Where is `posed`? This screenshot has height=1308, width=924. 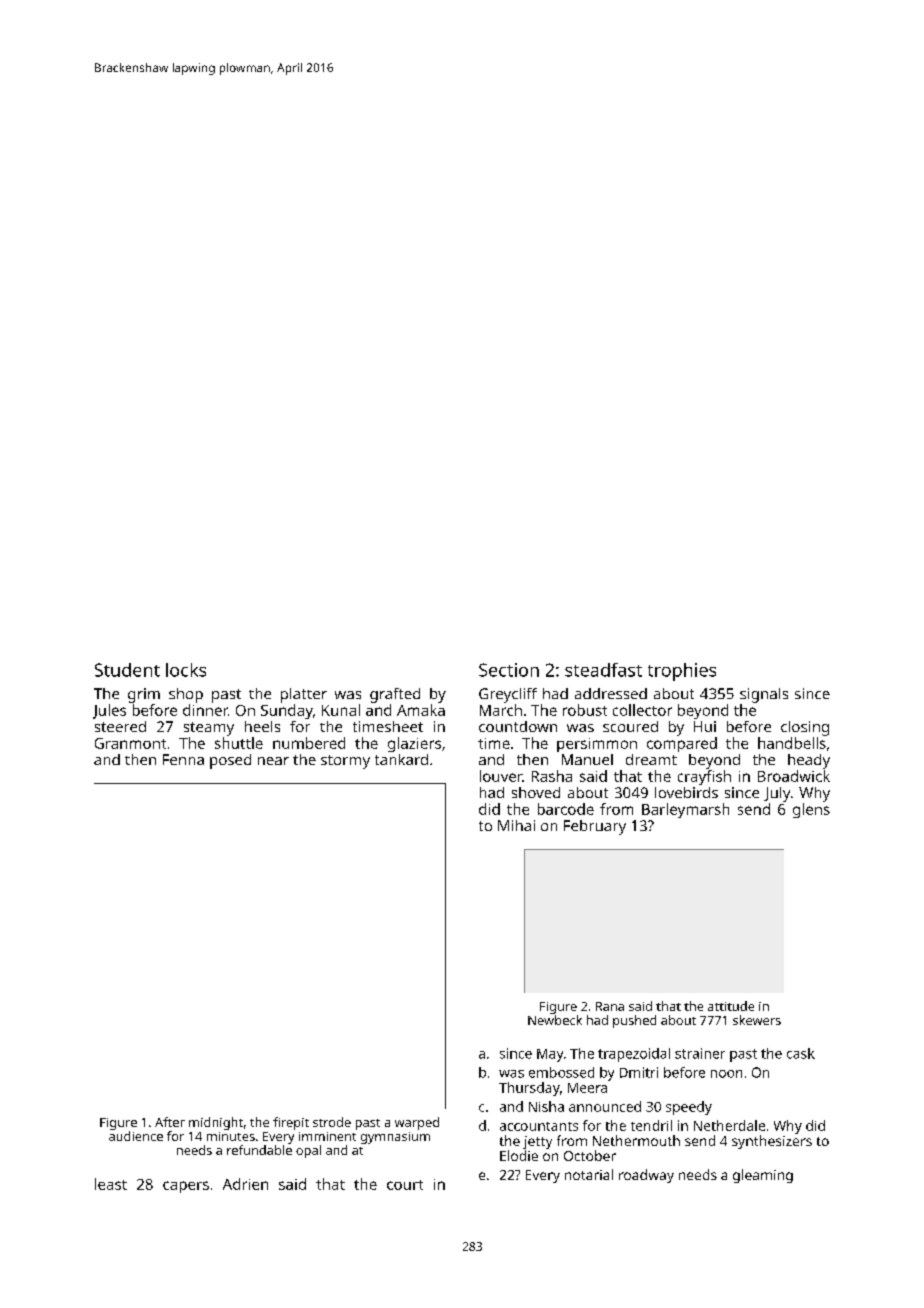
posed is located at coordinates (230, 761).
